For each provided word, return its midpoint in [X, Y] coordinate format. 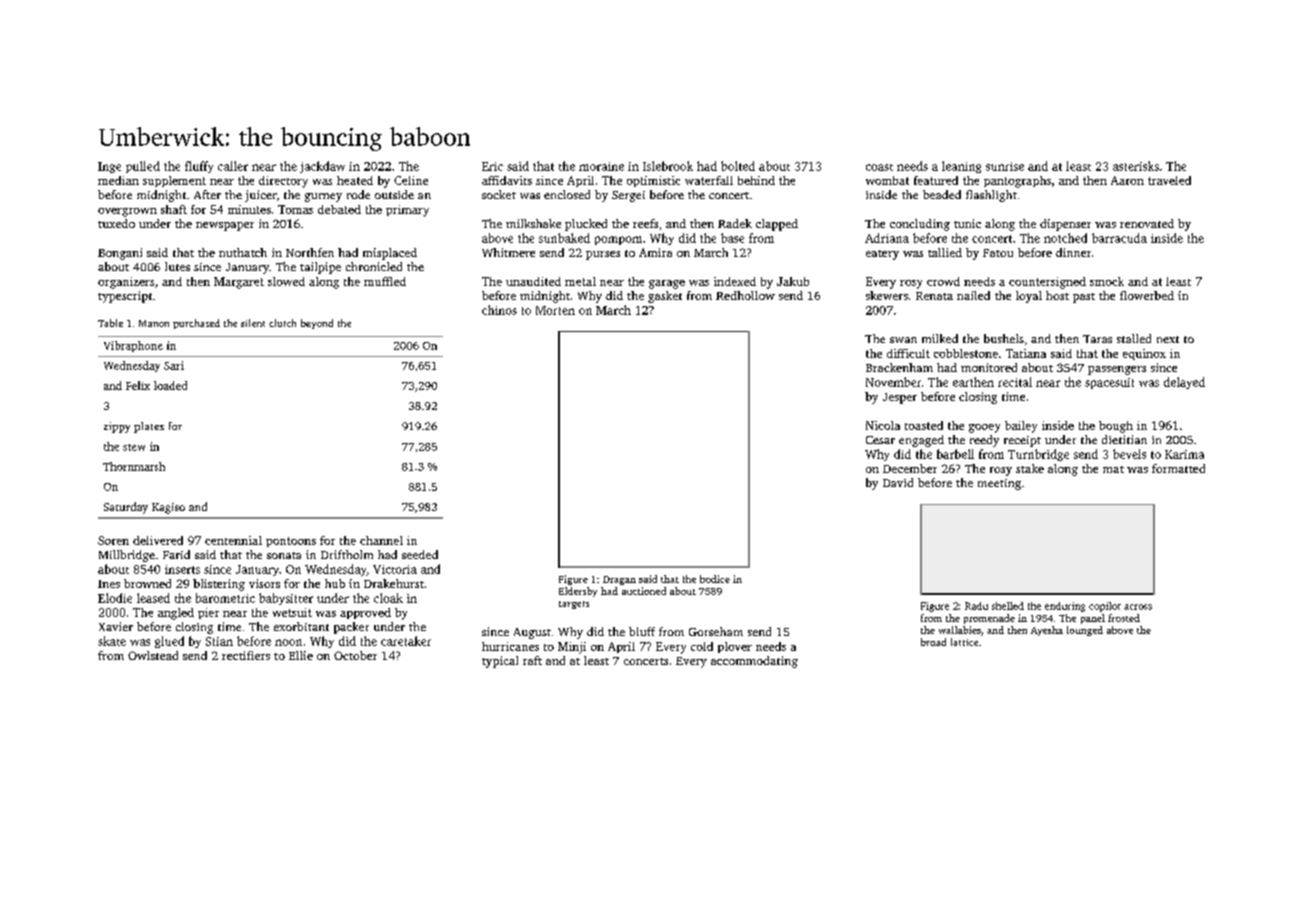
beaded [942, 194]
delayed [1184, 383]
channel [381, 540]
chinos [499, 310]
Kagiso [168, 508]
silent [253, 323]
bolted [738, 166]
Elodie [115, 598]
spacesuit [1109, 383]
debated [339, 209]
